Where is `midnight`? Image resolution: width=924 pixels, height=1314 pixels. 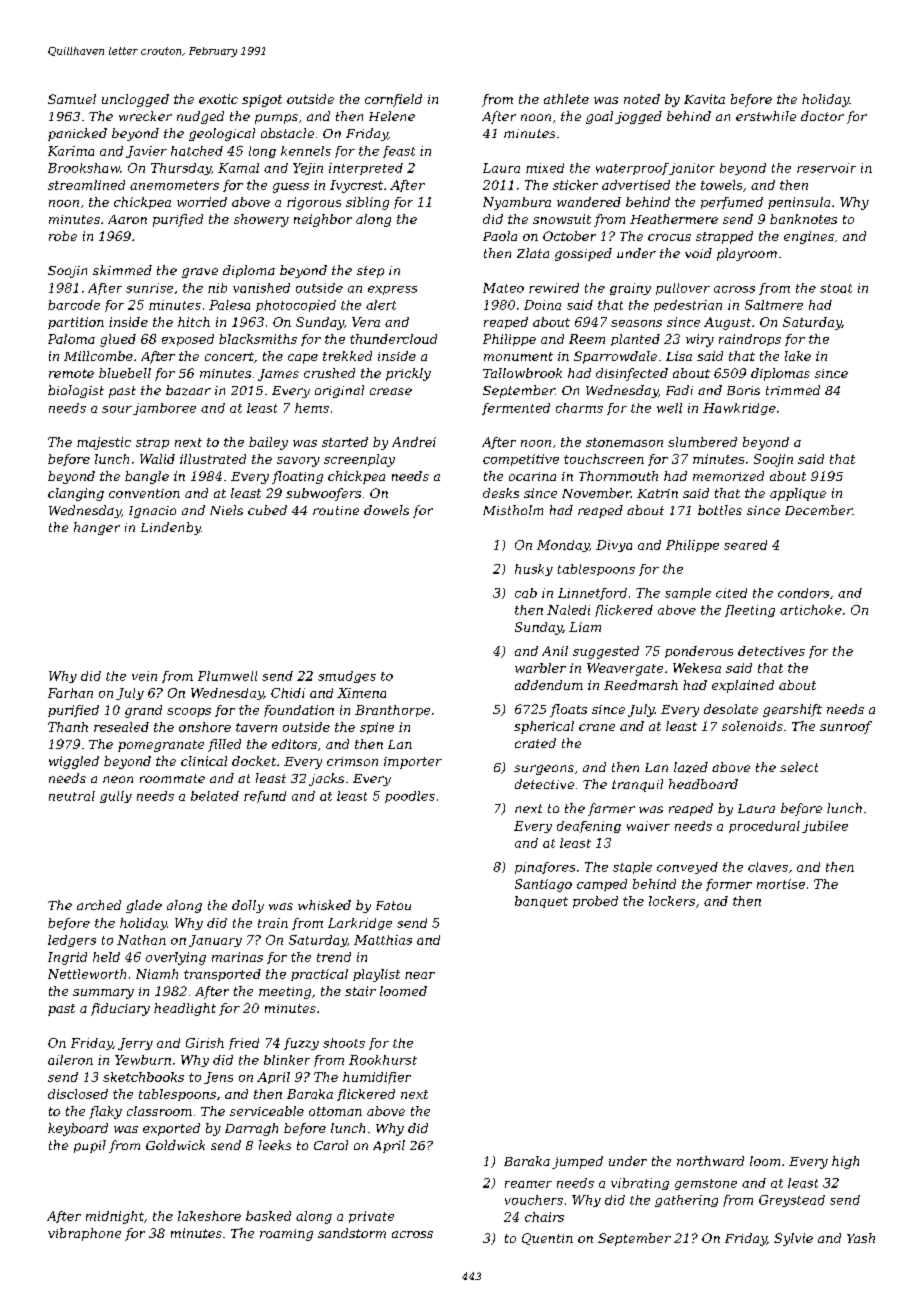 midnight is located at coordinates (115, 1217).
